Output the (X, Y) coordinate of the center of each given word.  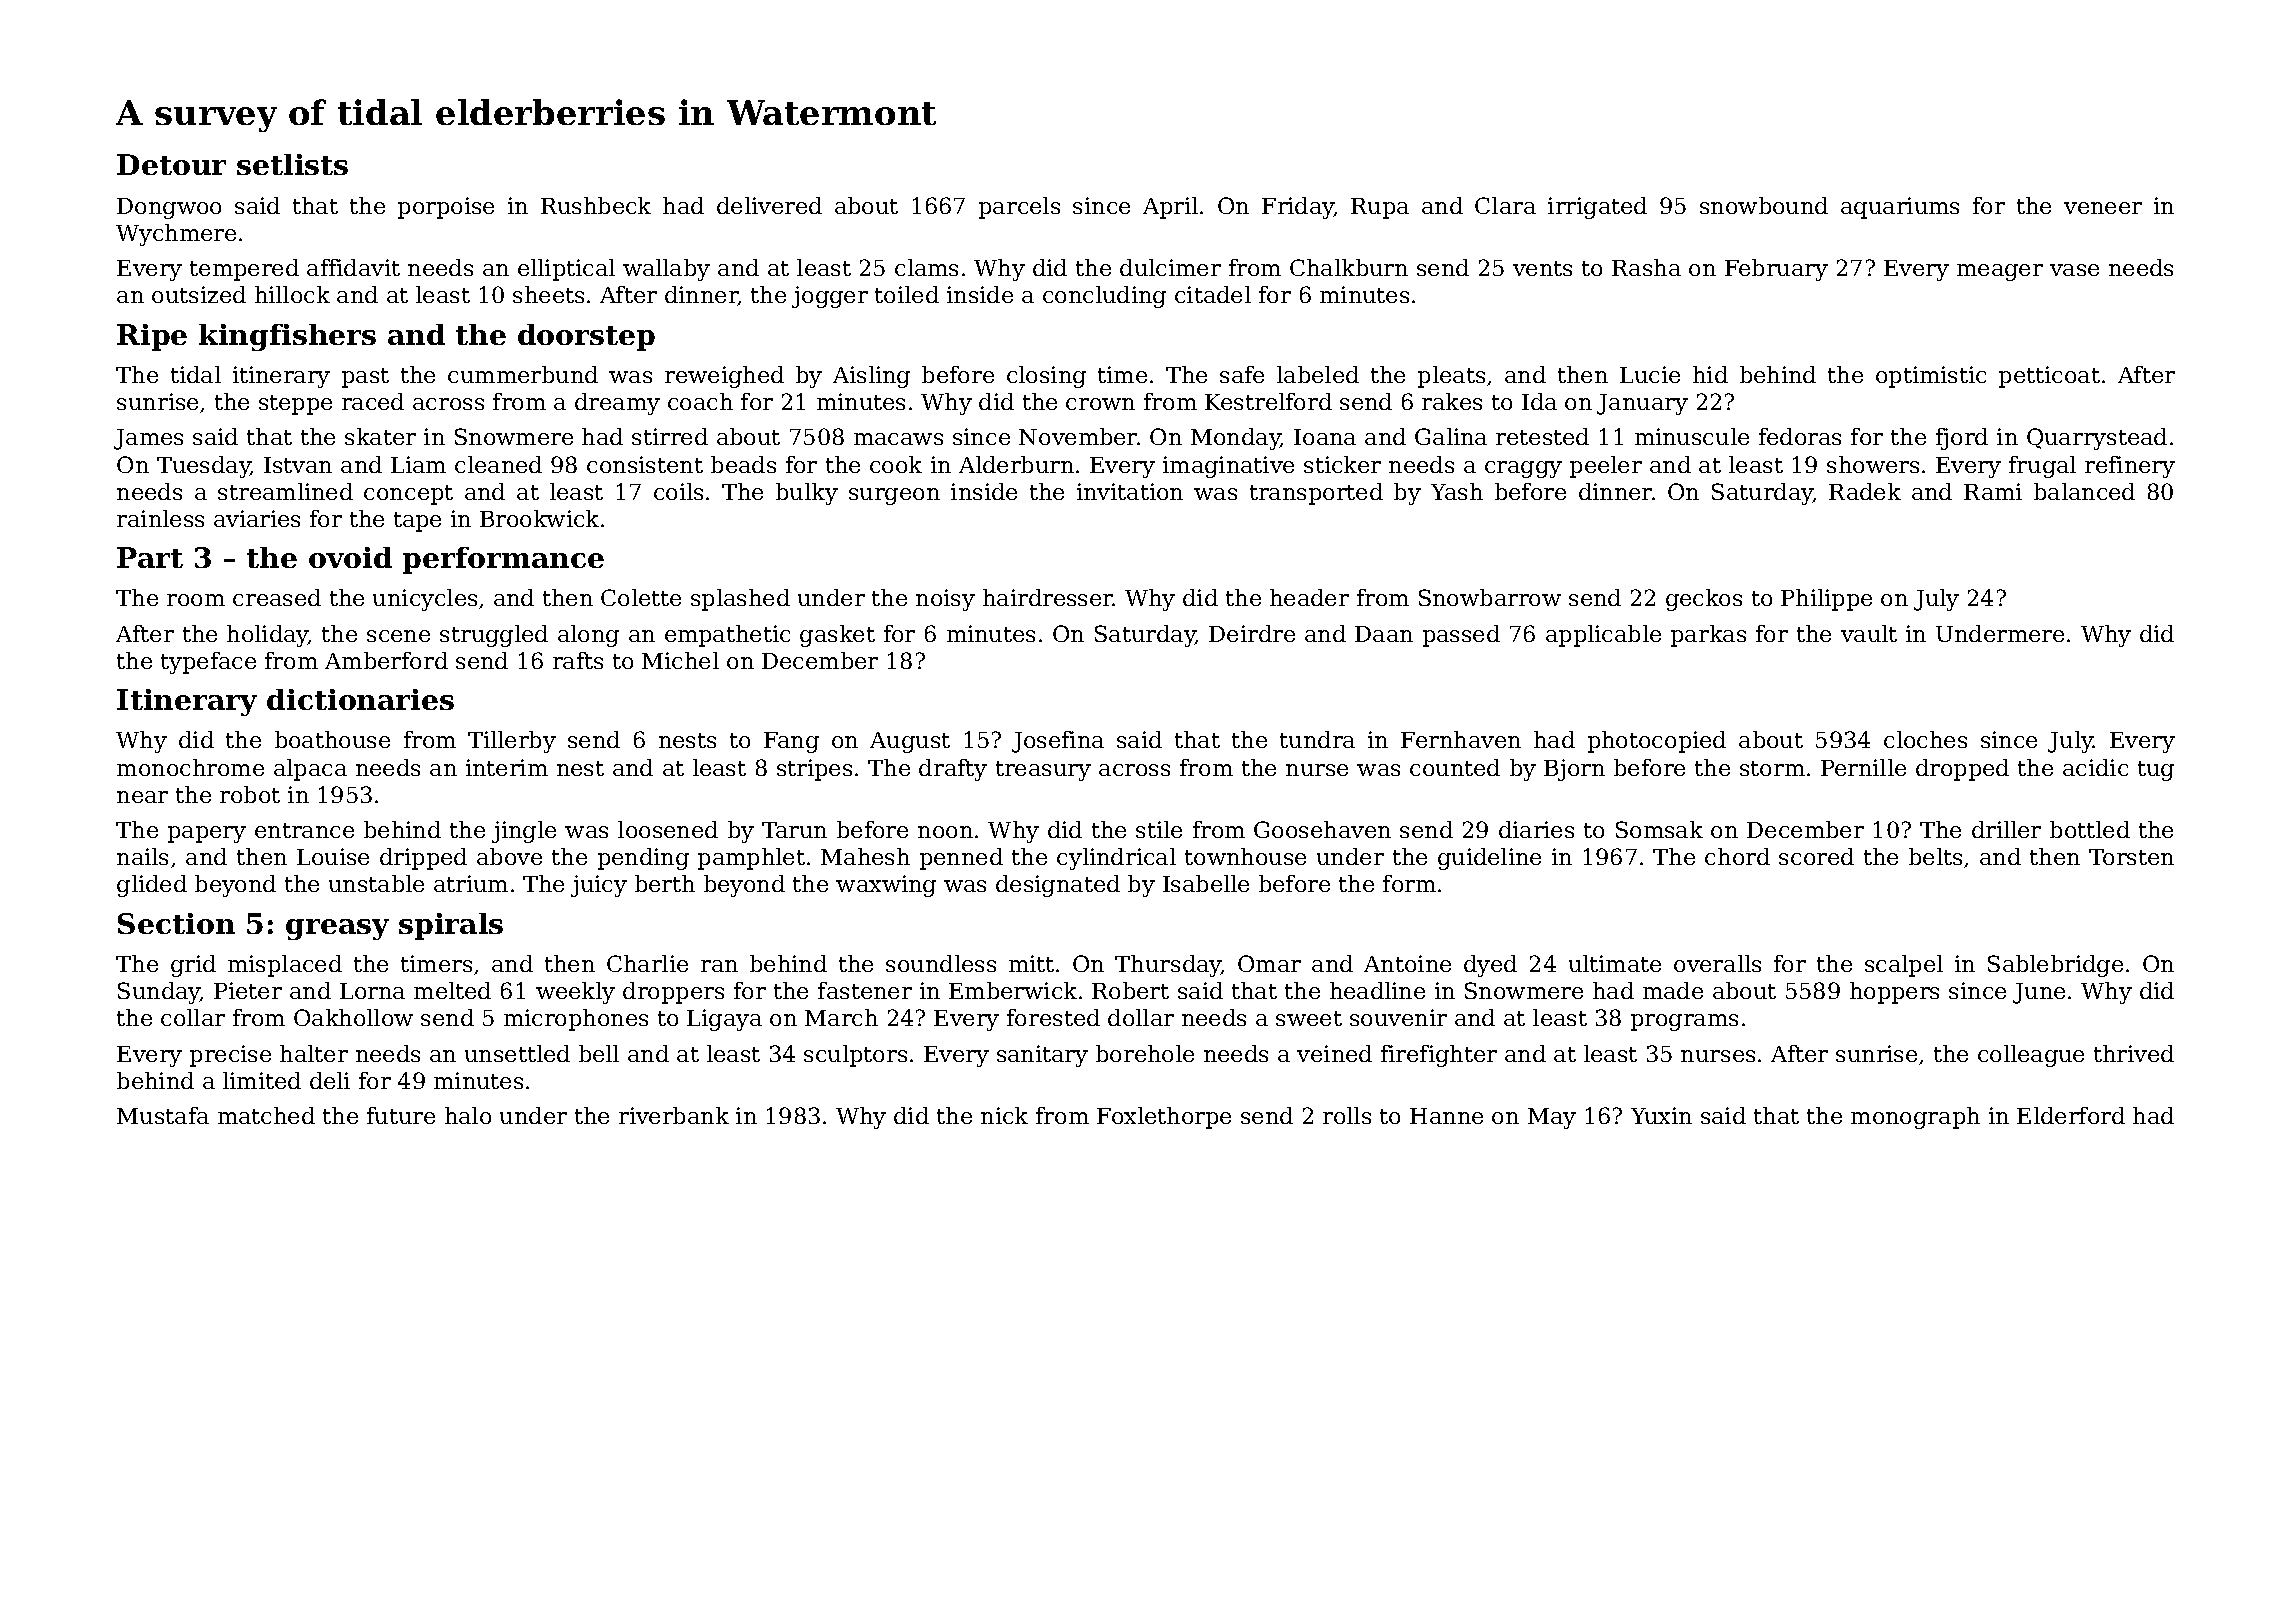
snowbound (1764, 205)
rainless (160, 518)
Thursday (1168, 966)
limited (262, 1080)
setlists (292, 164)
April (1170, 208)
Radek (1865, 491)
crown (1100, 404)
